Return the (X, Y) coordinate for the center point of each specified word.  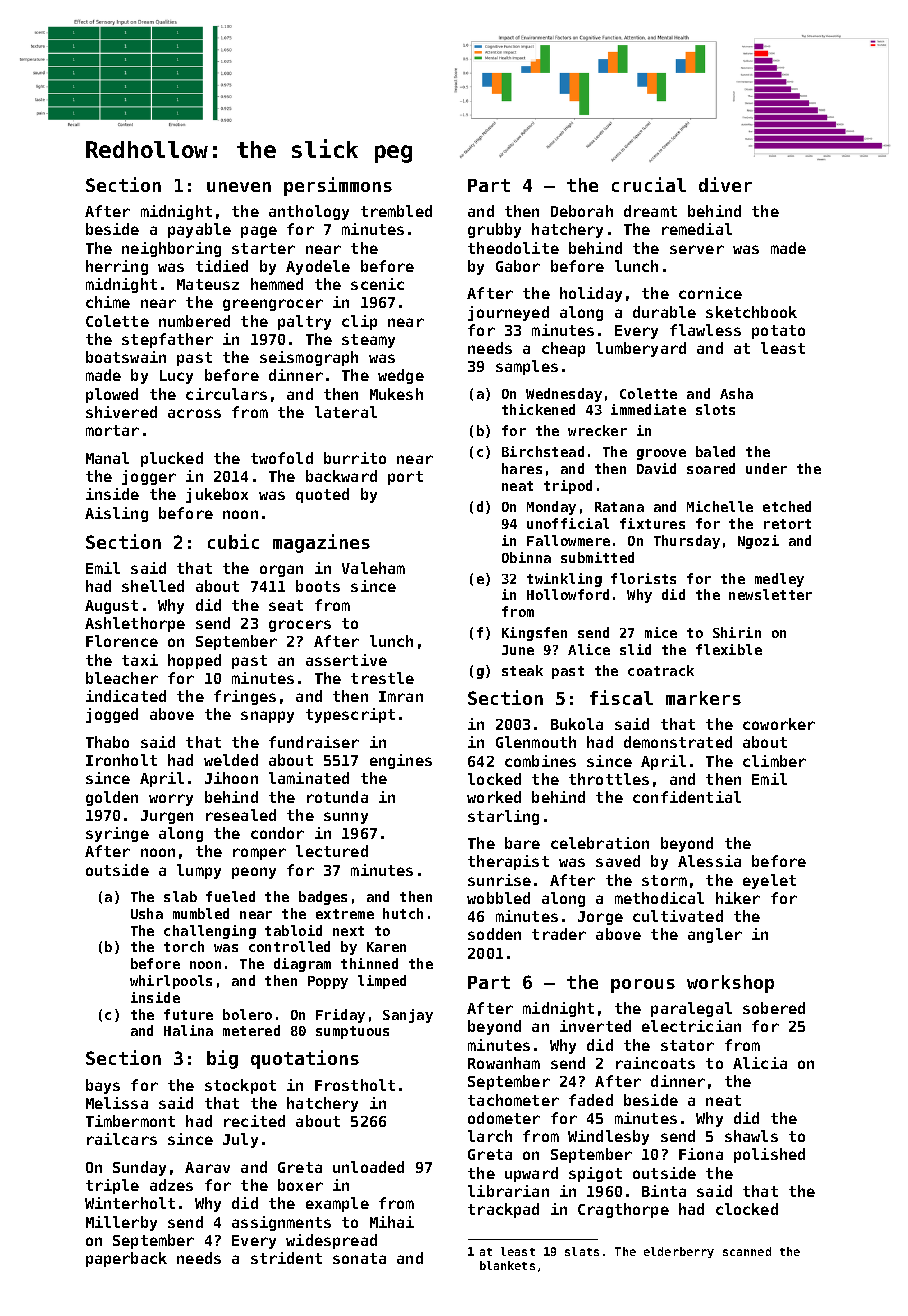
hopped (194, 661)
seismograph (309, 358)
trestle (382, 678)
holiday (591, 294)
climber (774, 761)
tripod (568, 487)
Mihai (392, 1222)
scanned (747, 1251)
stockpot (240, 1086)
